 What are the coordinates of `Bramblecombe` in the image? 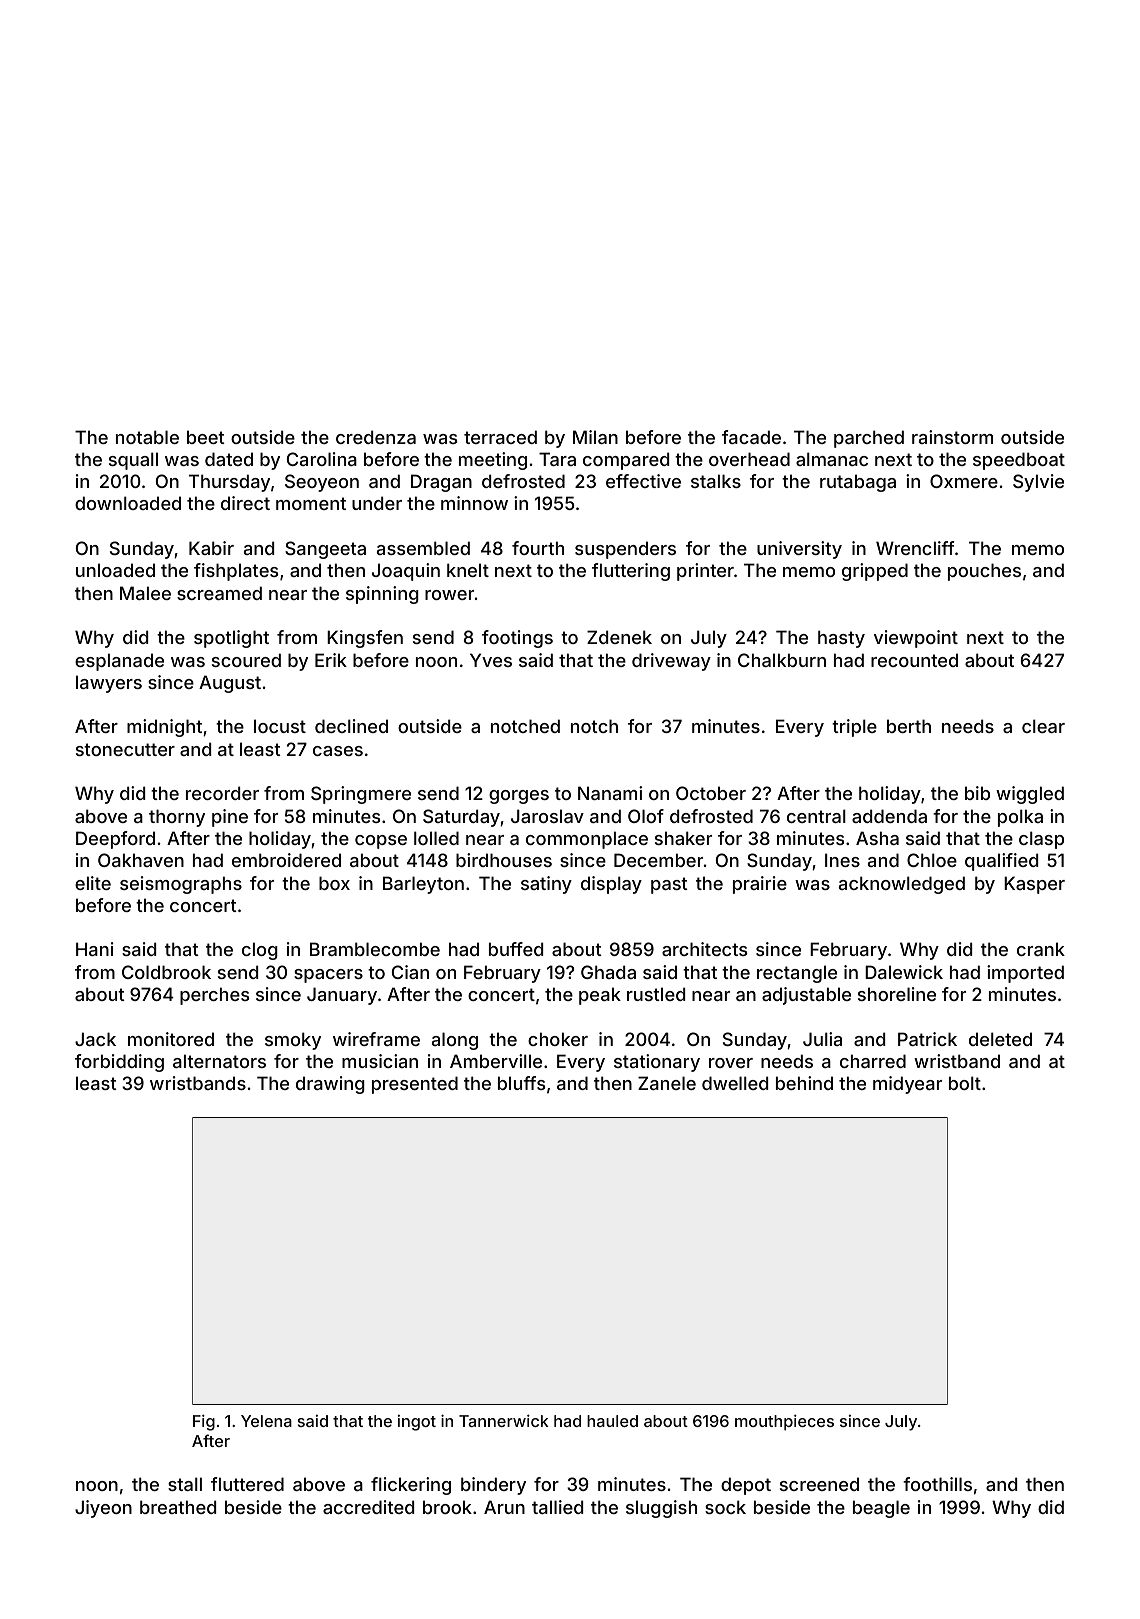 It's located at (375, 949).
